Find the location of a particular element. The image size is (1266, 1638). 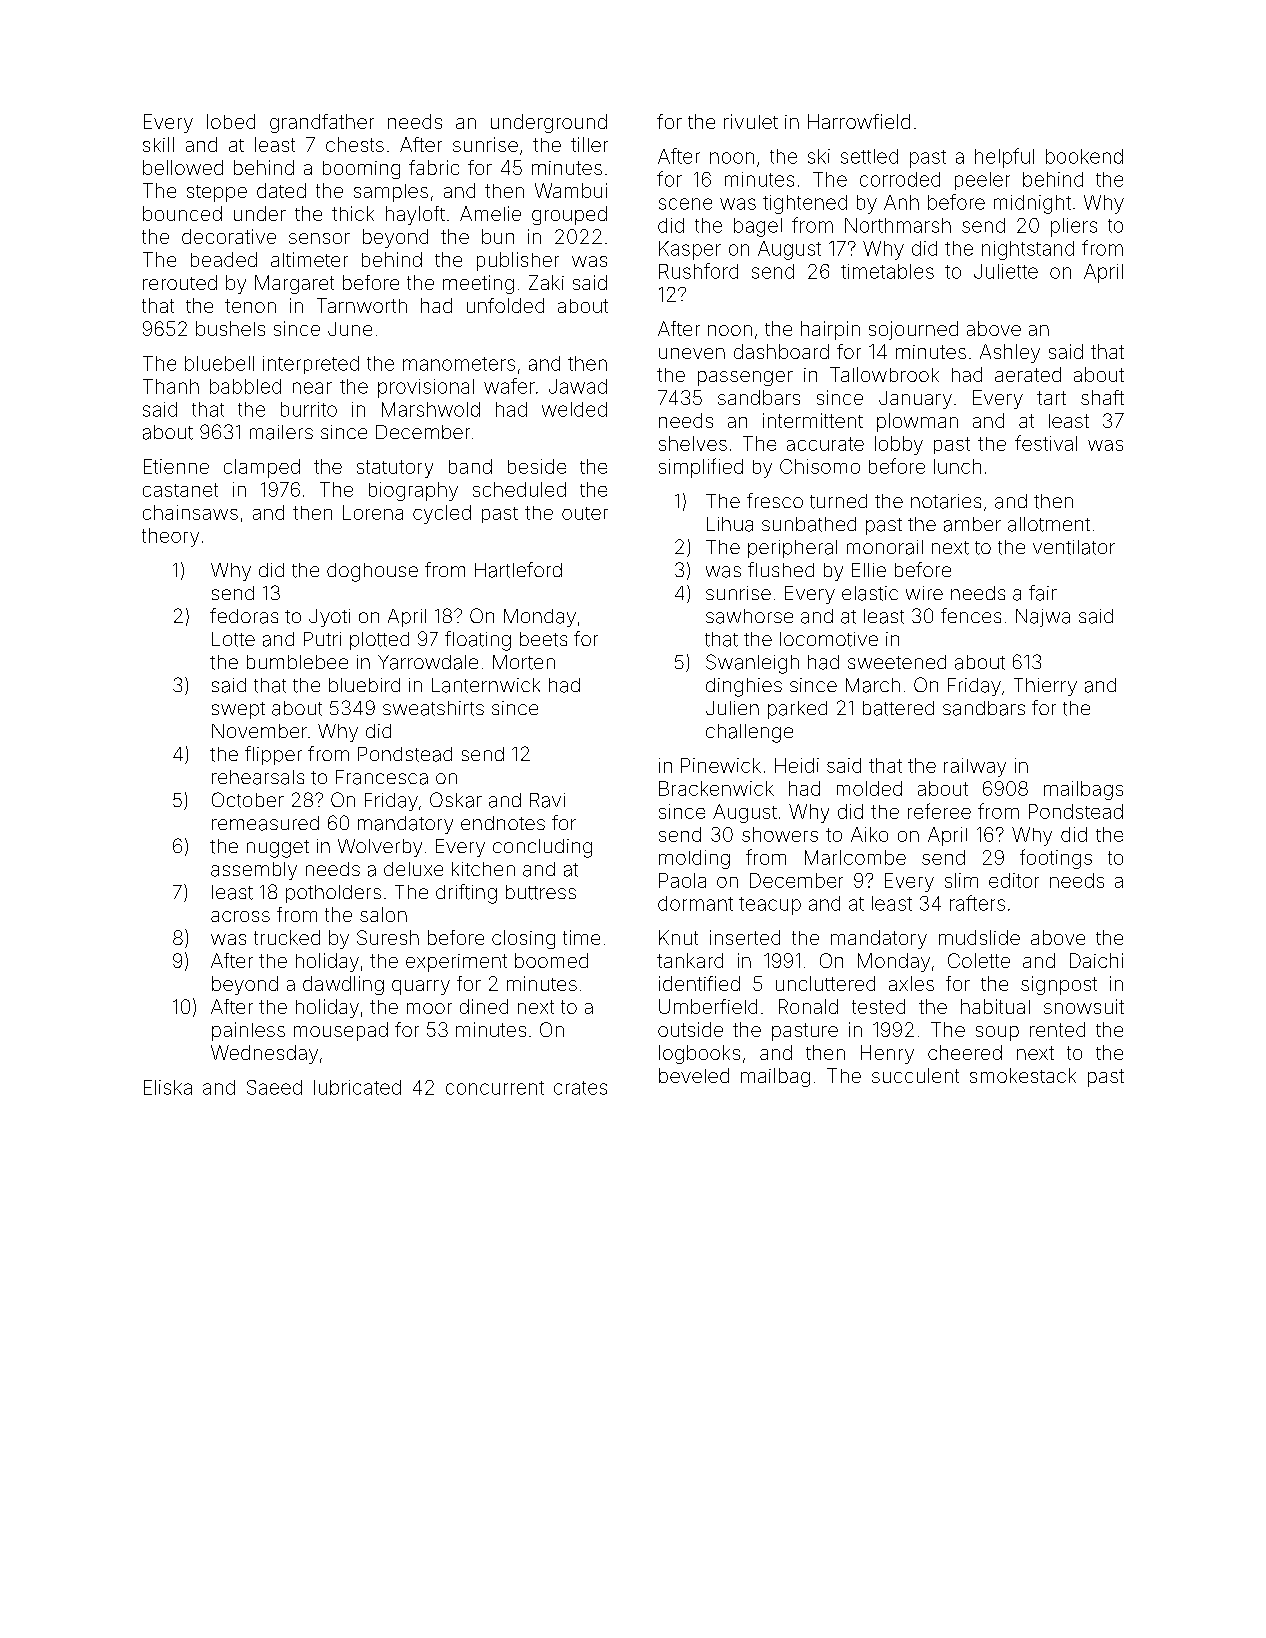

showers is located at coordinates (780, 834).
